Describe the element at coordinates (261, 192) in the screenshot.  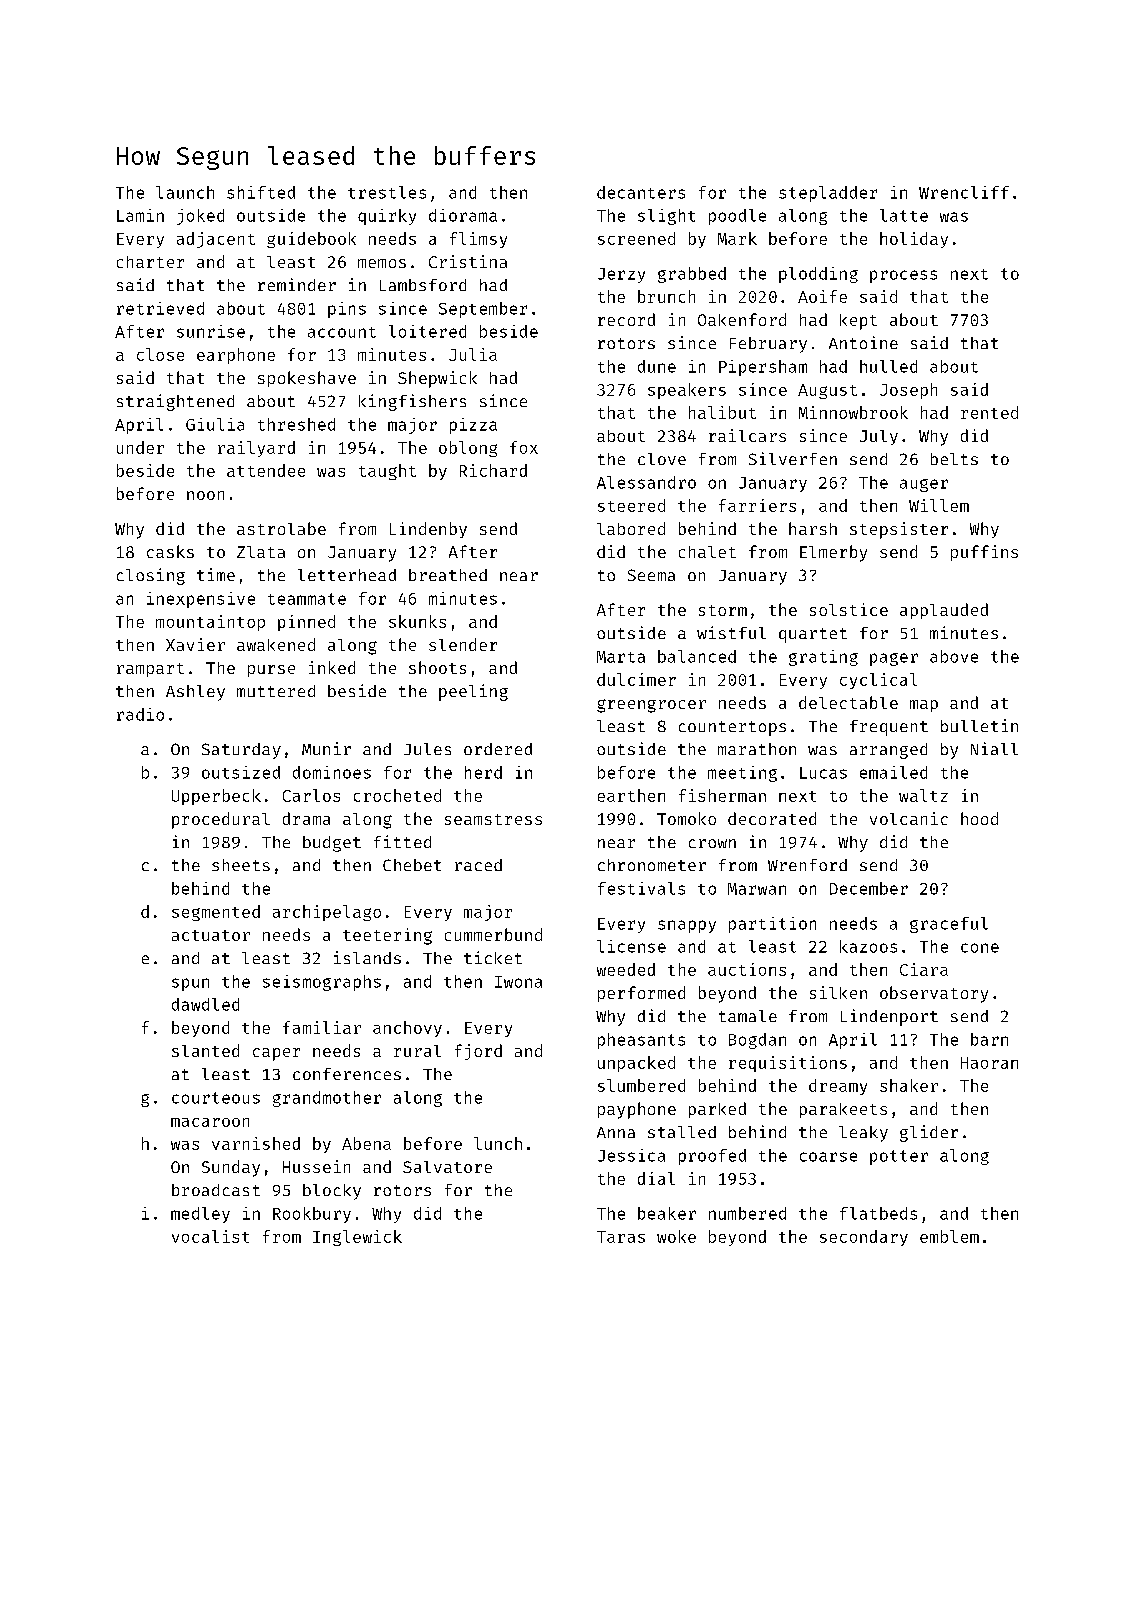
I see `shifted` at that location.
